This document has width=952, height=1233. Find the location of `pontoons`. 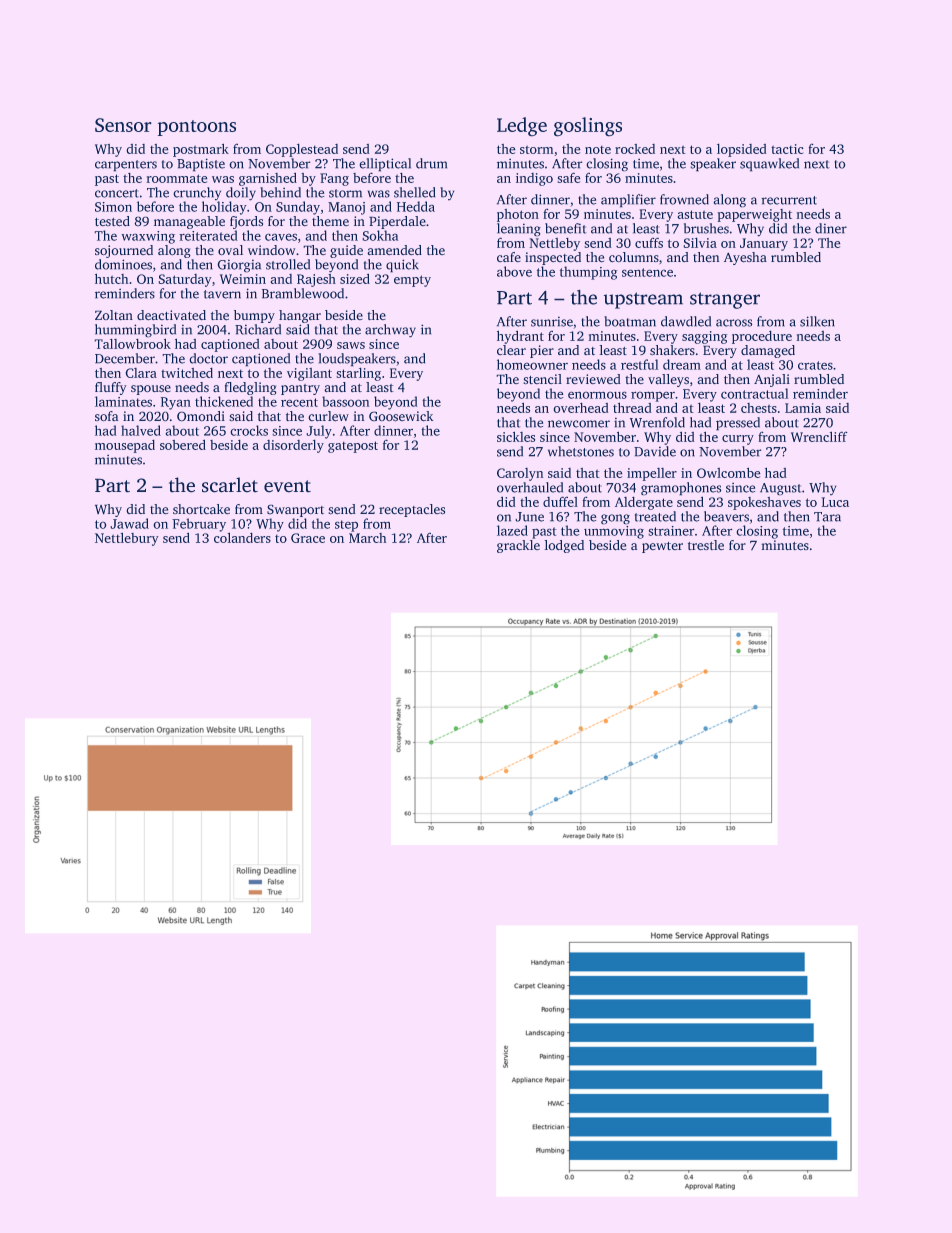

pontoons is located at coordinates (197, 128).
